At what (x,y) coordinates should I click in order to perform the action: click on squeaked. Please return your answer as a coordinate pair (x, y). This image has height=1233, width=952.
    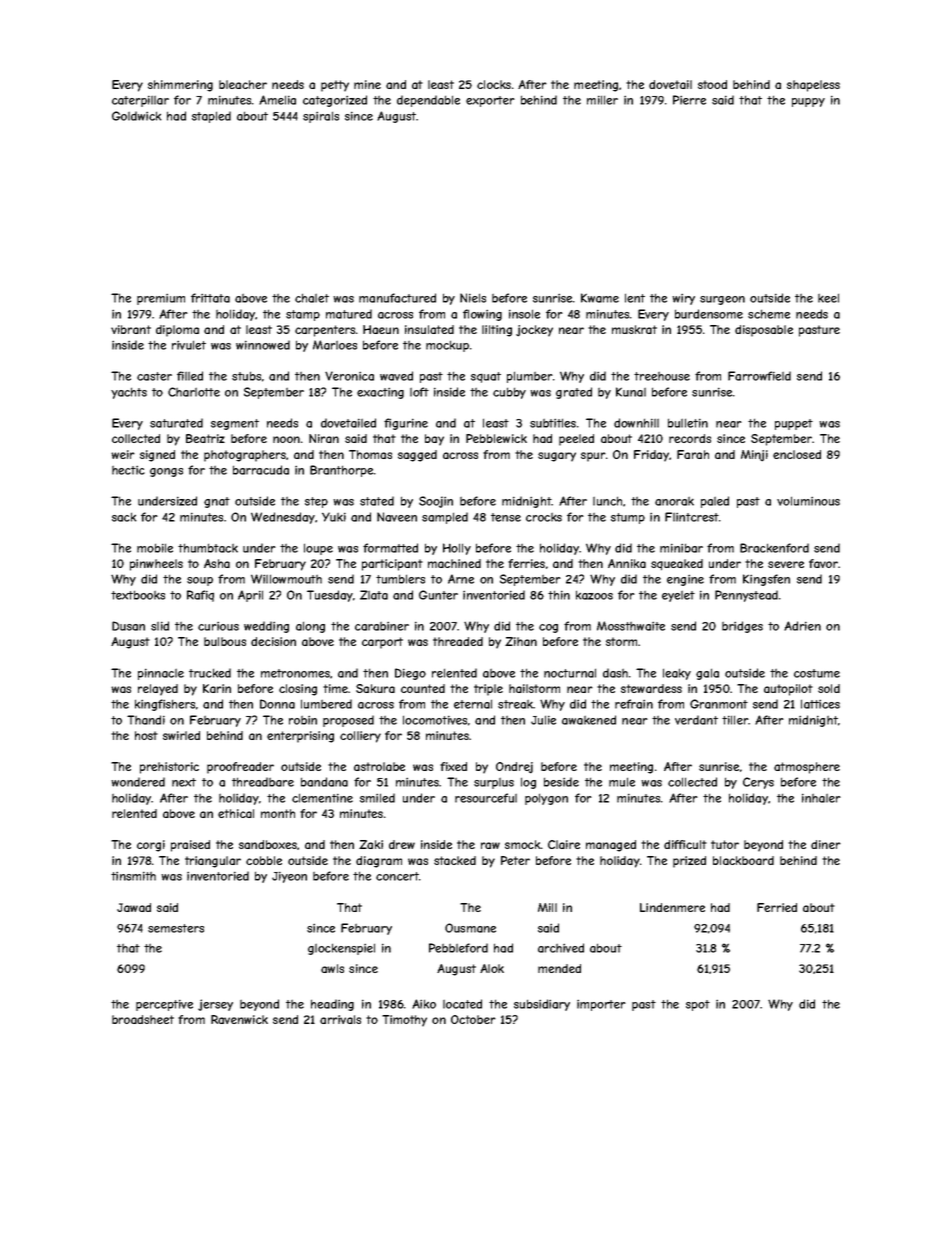
    Looking at the image, I should click on (677, 564).
